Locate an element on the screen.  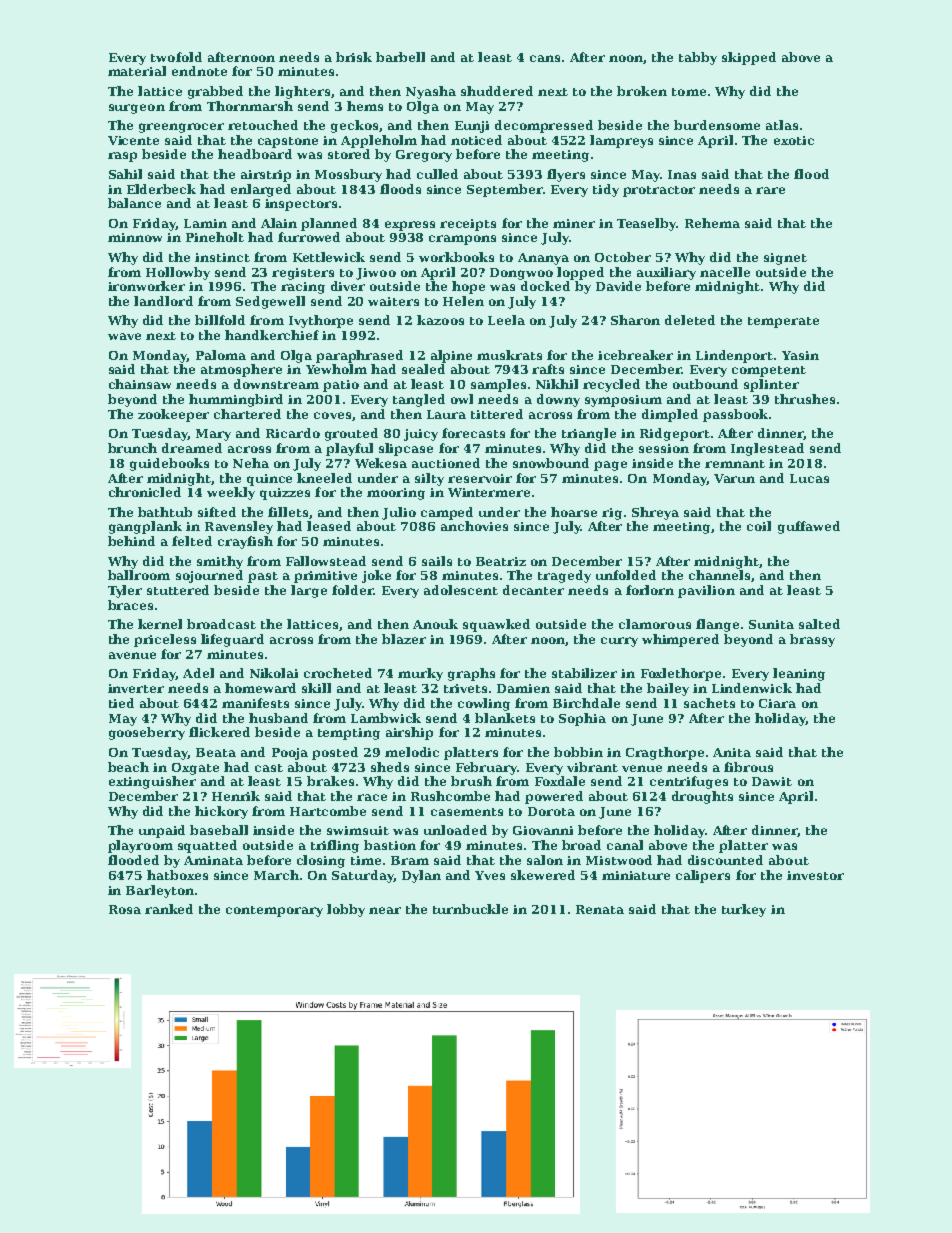
coil is located at coordinates (759, 526).
